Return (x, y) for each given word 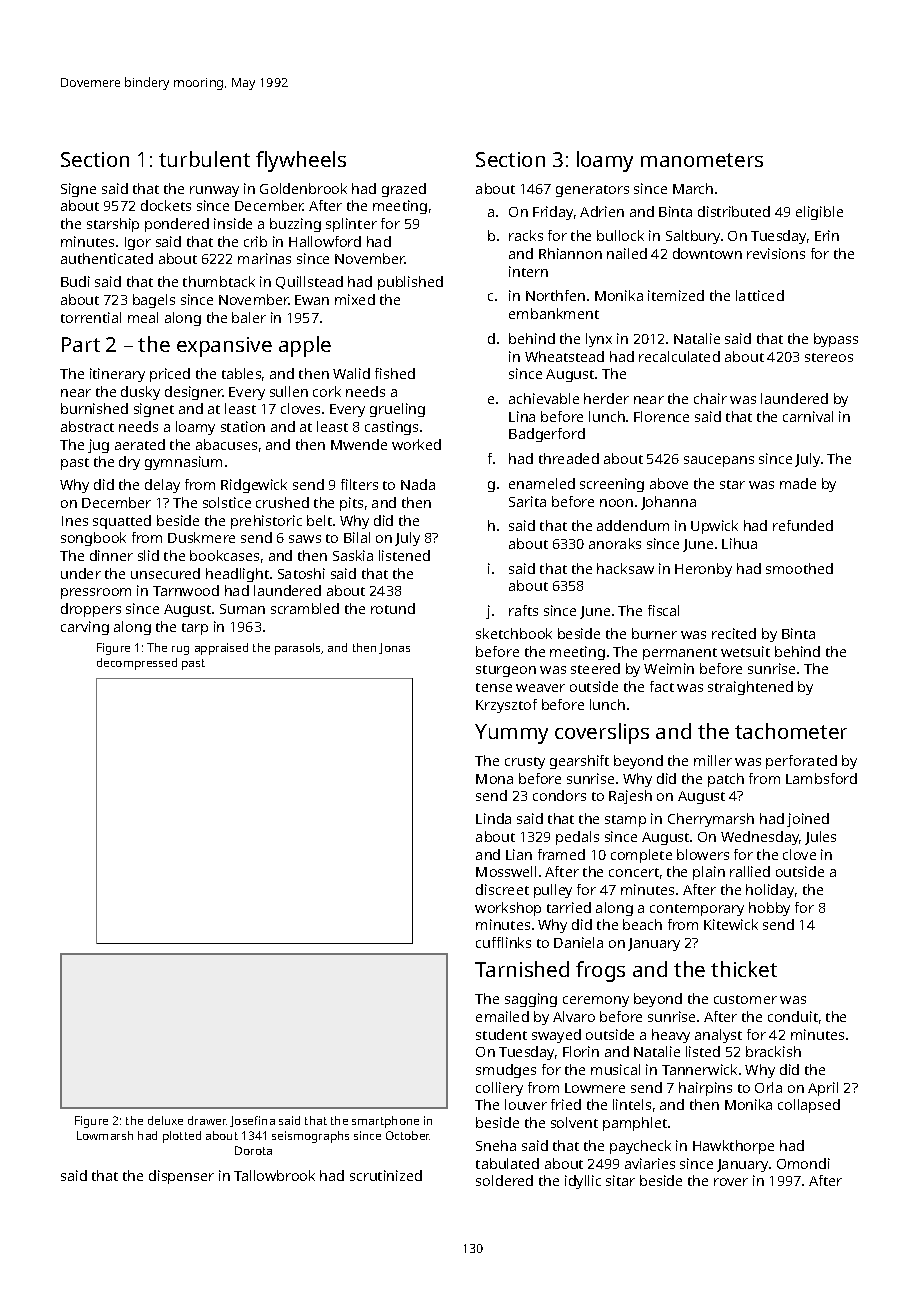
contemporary (697, 910)
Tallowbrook (274, 1175)
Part (81, 344)
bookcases (224, 555)
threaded (569, 458)
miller (713, 760)
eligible (819, 213)
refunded (803, 525)
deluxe (165, 1120)
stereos (829, 357)
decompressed (137, 664)
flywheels (301, 161)
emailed (502, 1016)
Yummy (511, 734)
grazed (404, 190)
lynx (599, 340)
